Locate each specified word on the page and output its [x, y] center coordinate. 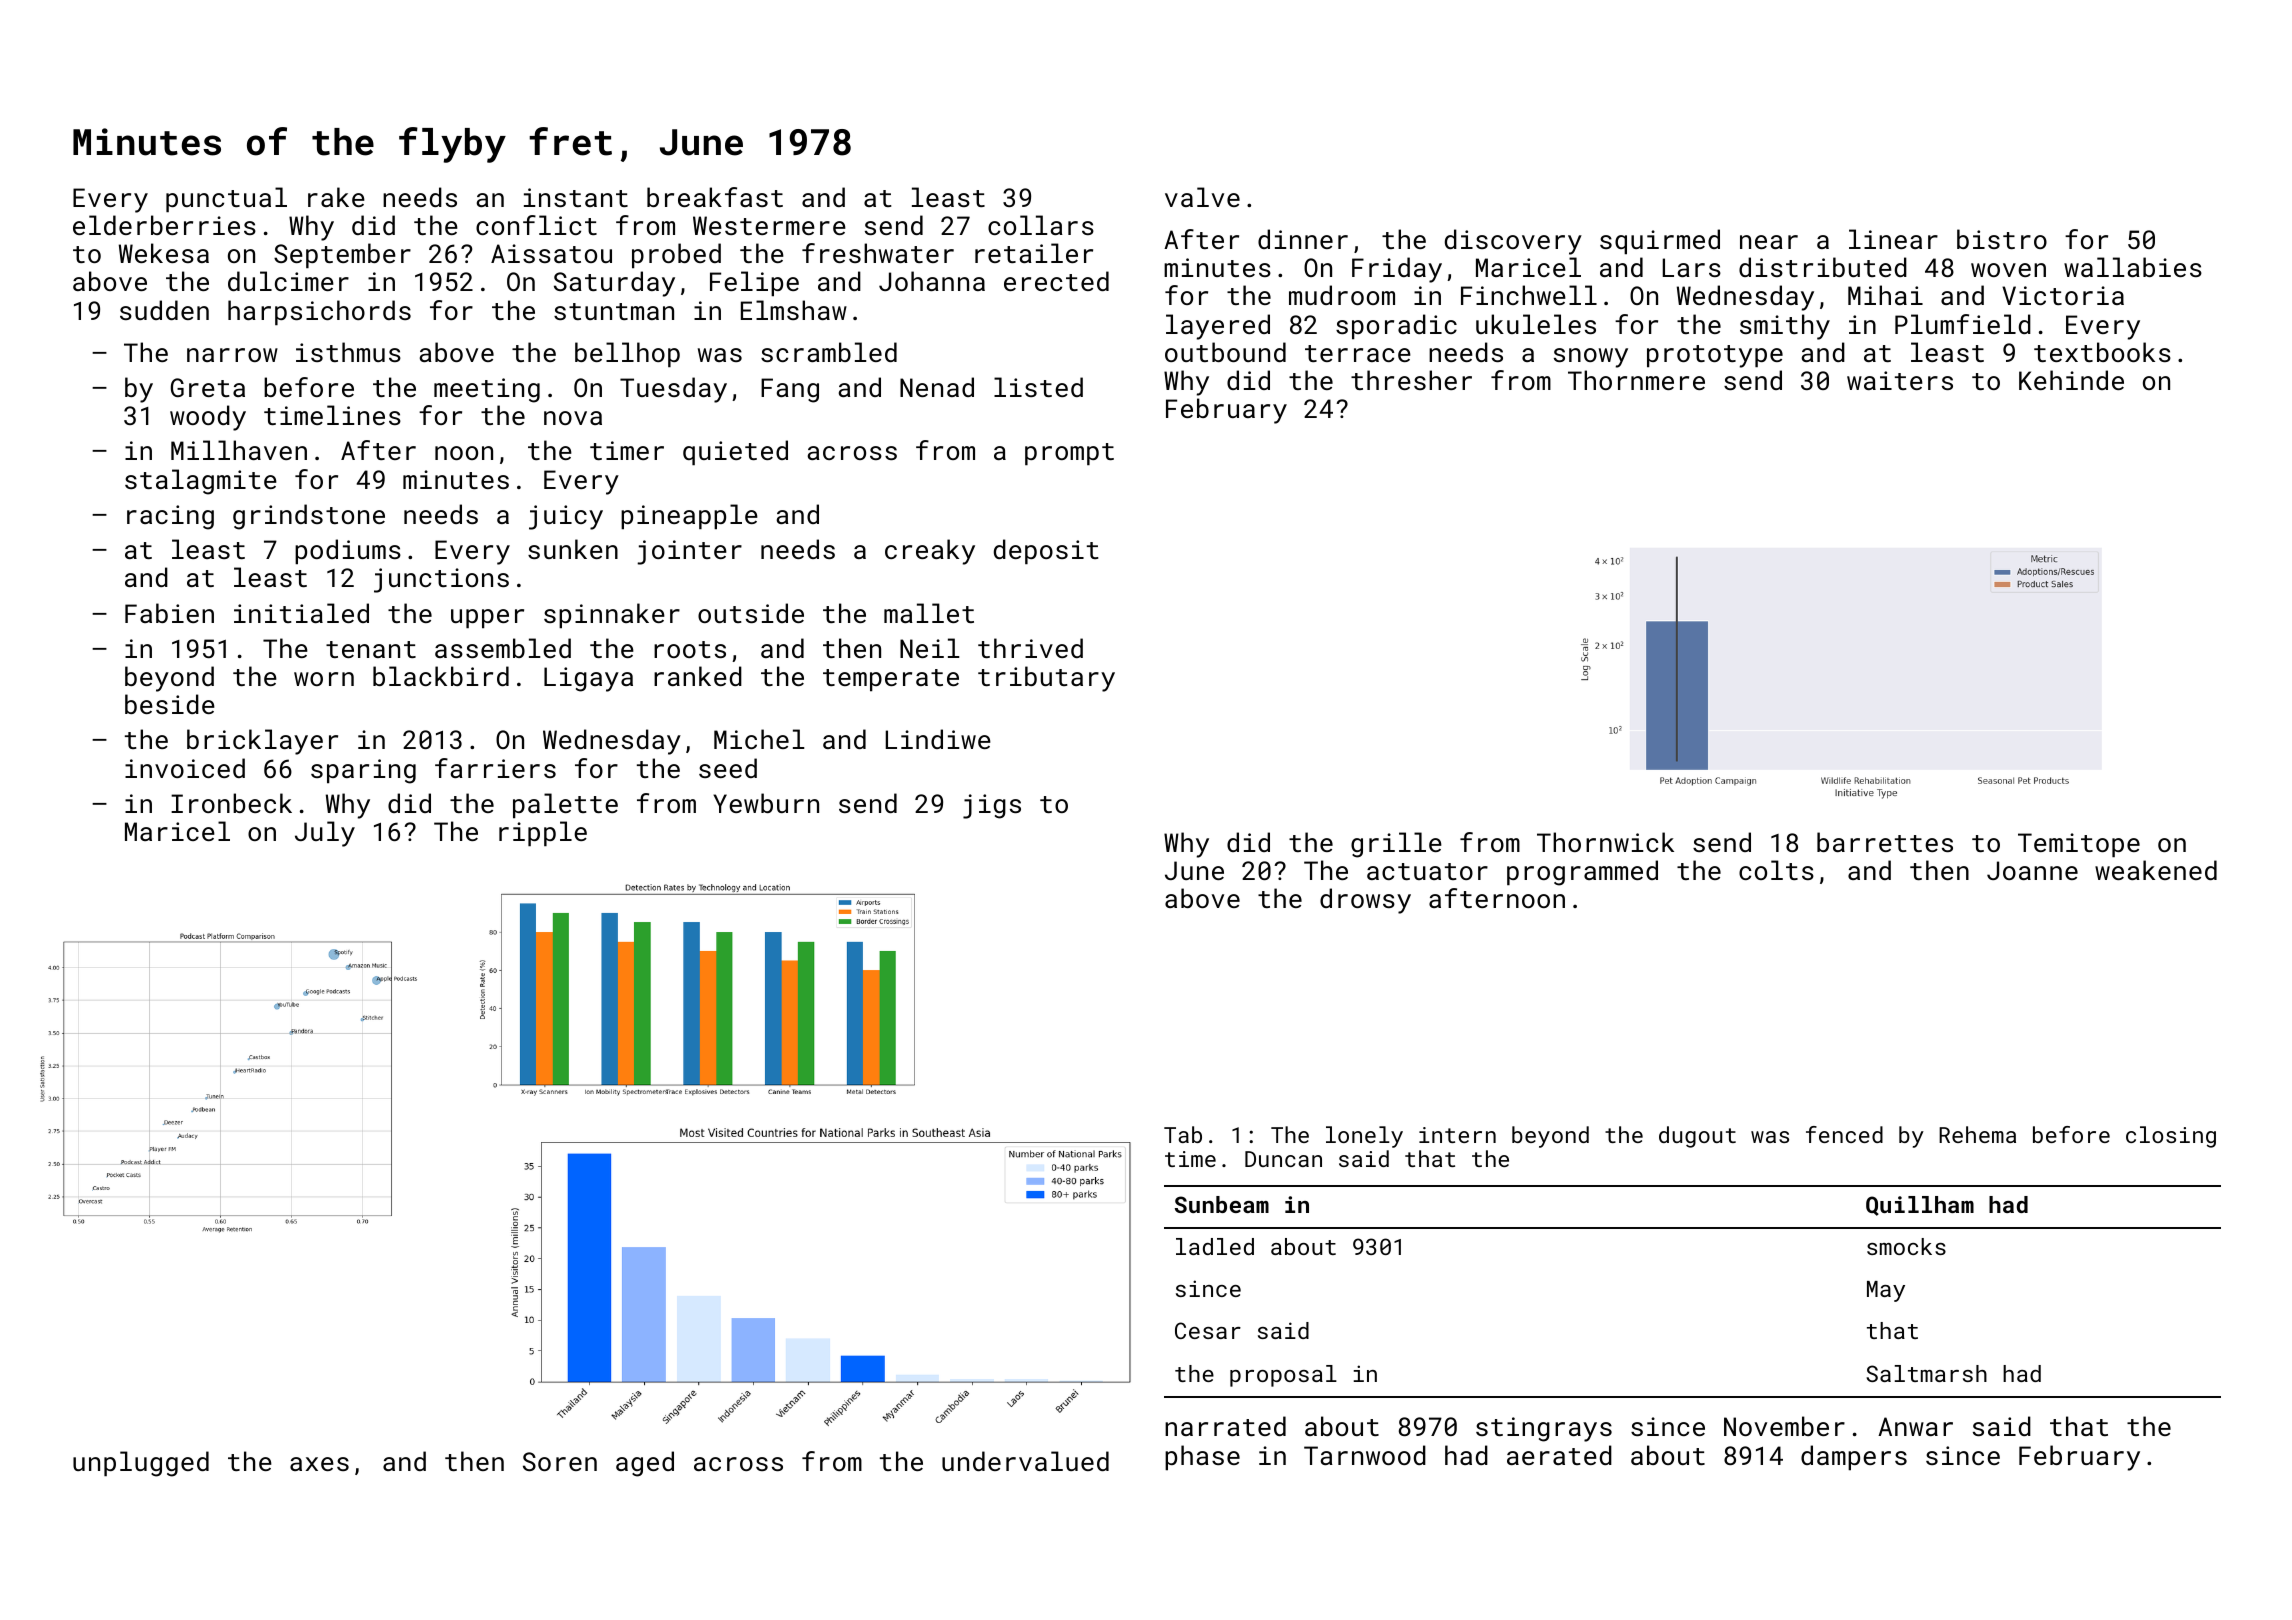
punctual [226, 199]
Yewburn [766, 803]
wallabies [2133, 267]
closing [2171, 1137]
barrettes [1885, 842]
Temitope [2079, 845]
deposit [1046, 551]
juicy [566, 517]
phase [1202, 1457]
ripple [543, 833]
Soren [560, 1461]
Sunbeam [1222, 1204]
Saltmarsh [1926, 1373]
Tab [1183, 1134]
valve [1202, 197]
